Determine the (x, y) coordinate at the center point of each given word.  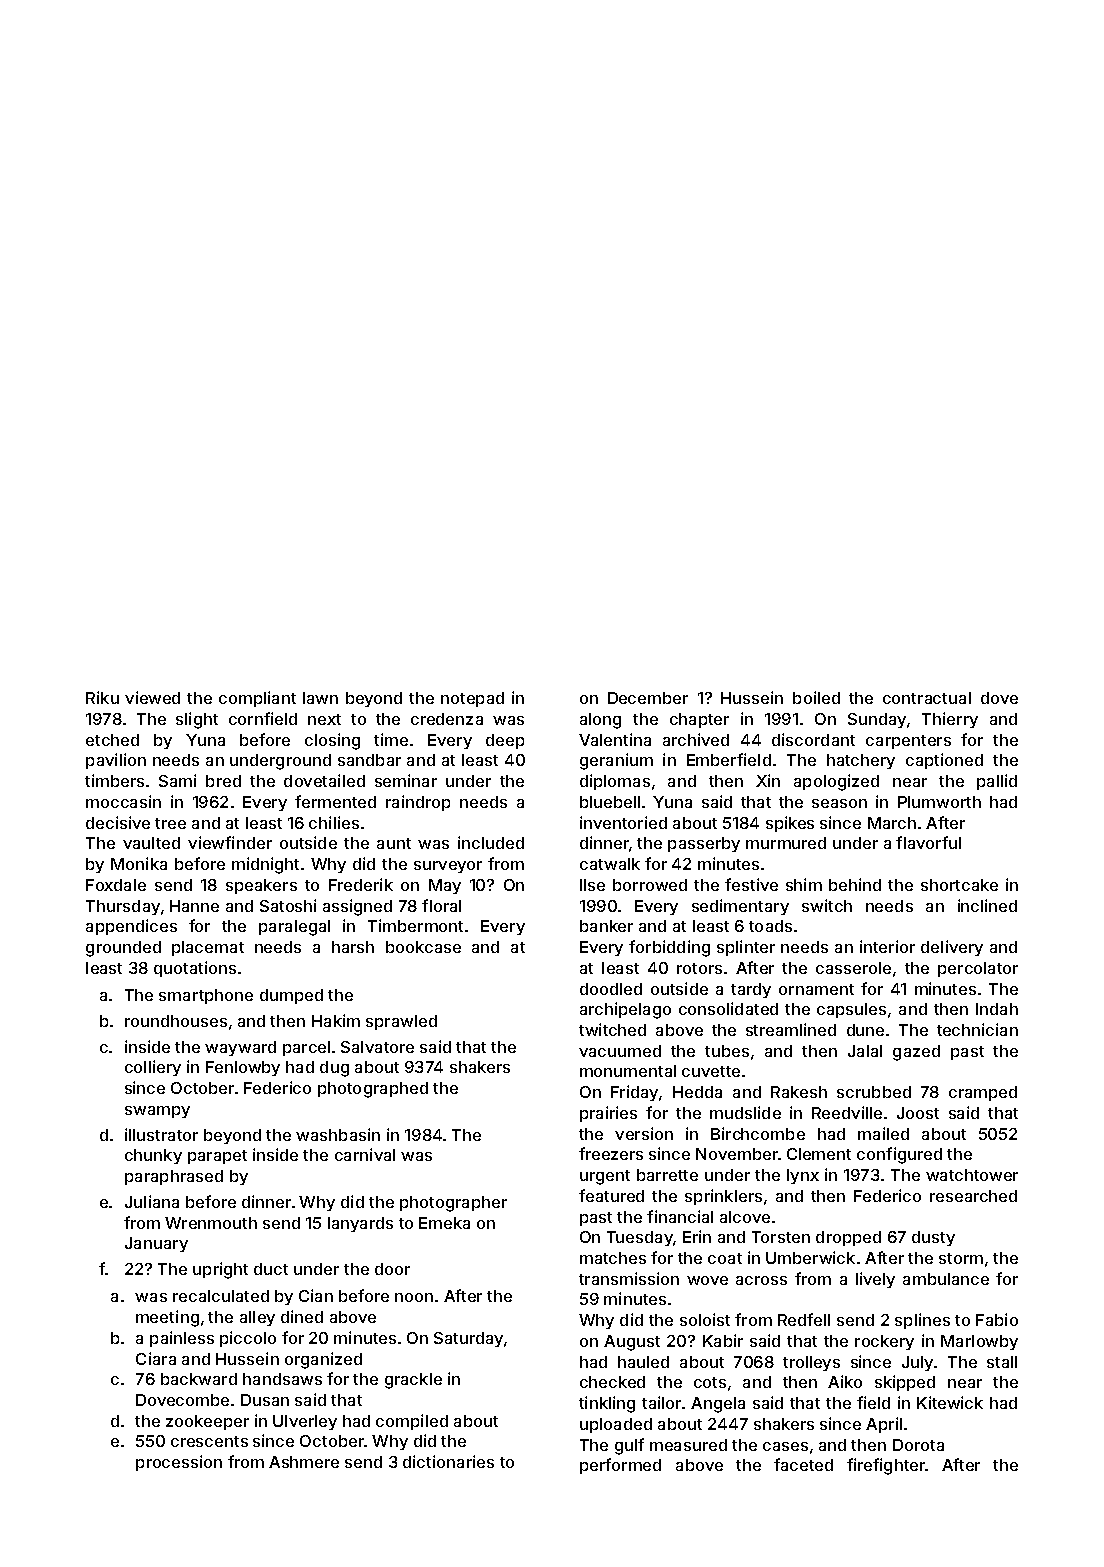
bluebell (610, 802)
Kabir (723, 1340)
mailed (883, 1133)
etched (112, 740)
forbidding (669, 948)
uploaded (616, 1425)
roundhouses (176, 1021)
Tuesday (640, 1238)
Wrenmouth (211, 1223)
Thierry (950, 720)
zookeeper (207, 1422)
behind (855, 884)
